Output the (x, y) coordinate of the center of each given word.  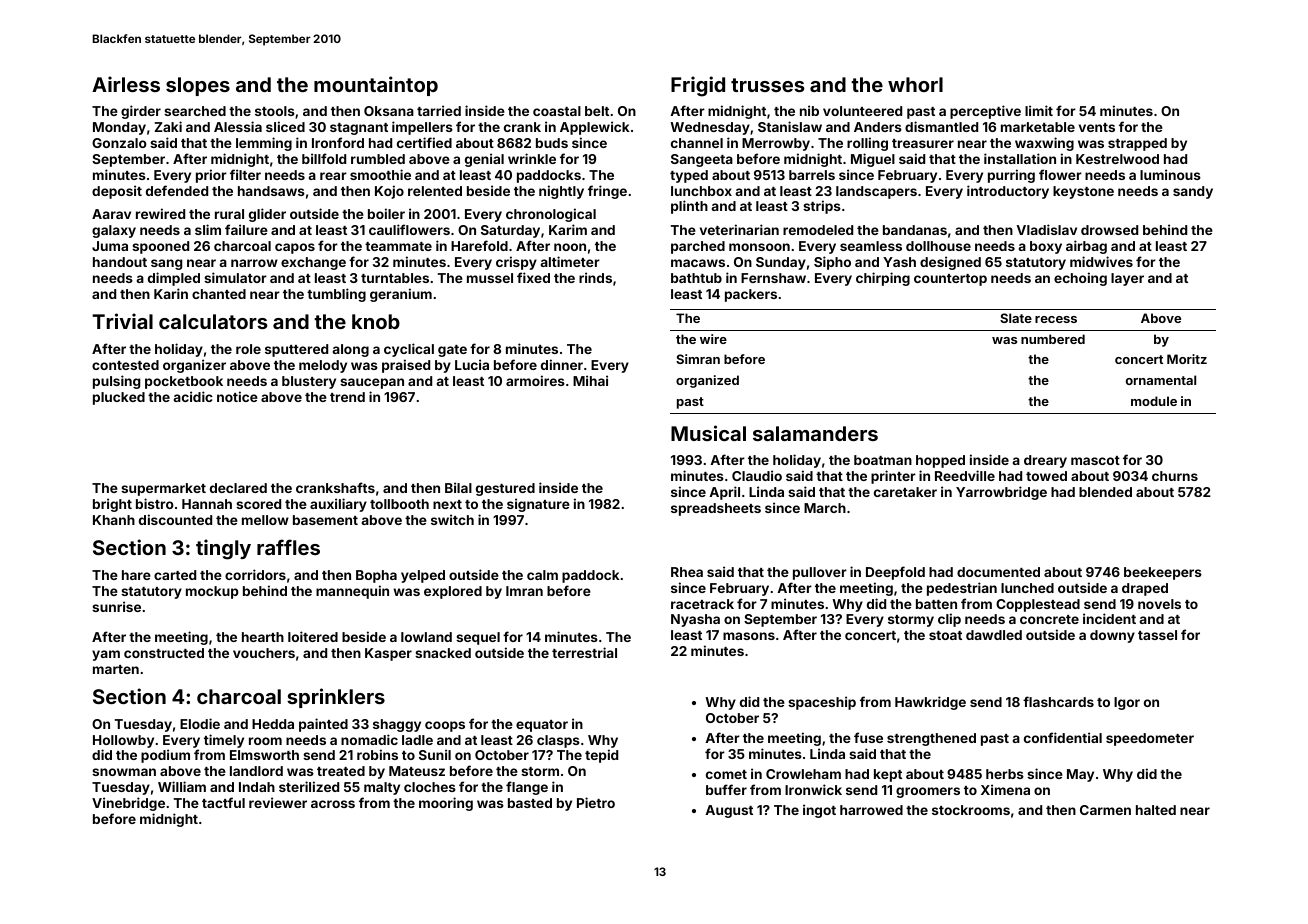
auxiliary (338, 505)
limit (1039, 110)
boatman (883, 460)
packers (751, 295)
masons (749, 636)
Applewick (594, 128)
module (1154, 401)
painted (323, 725)
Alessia (238, 126)
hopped (940, 461)
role (248, 349)
